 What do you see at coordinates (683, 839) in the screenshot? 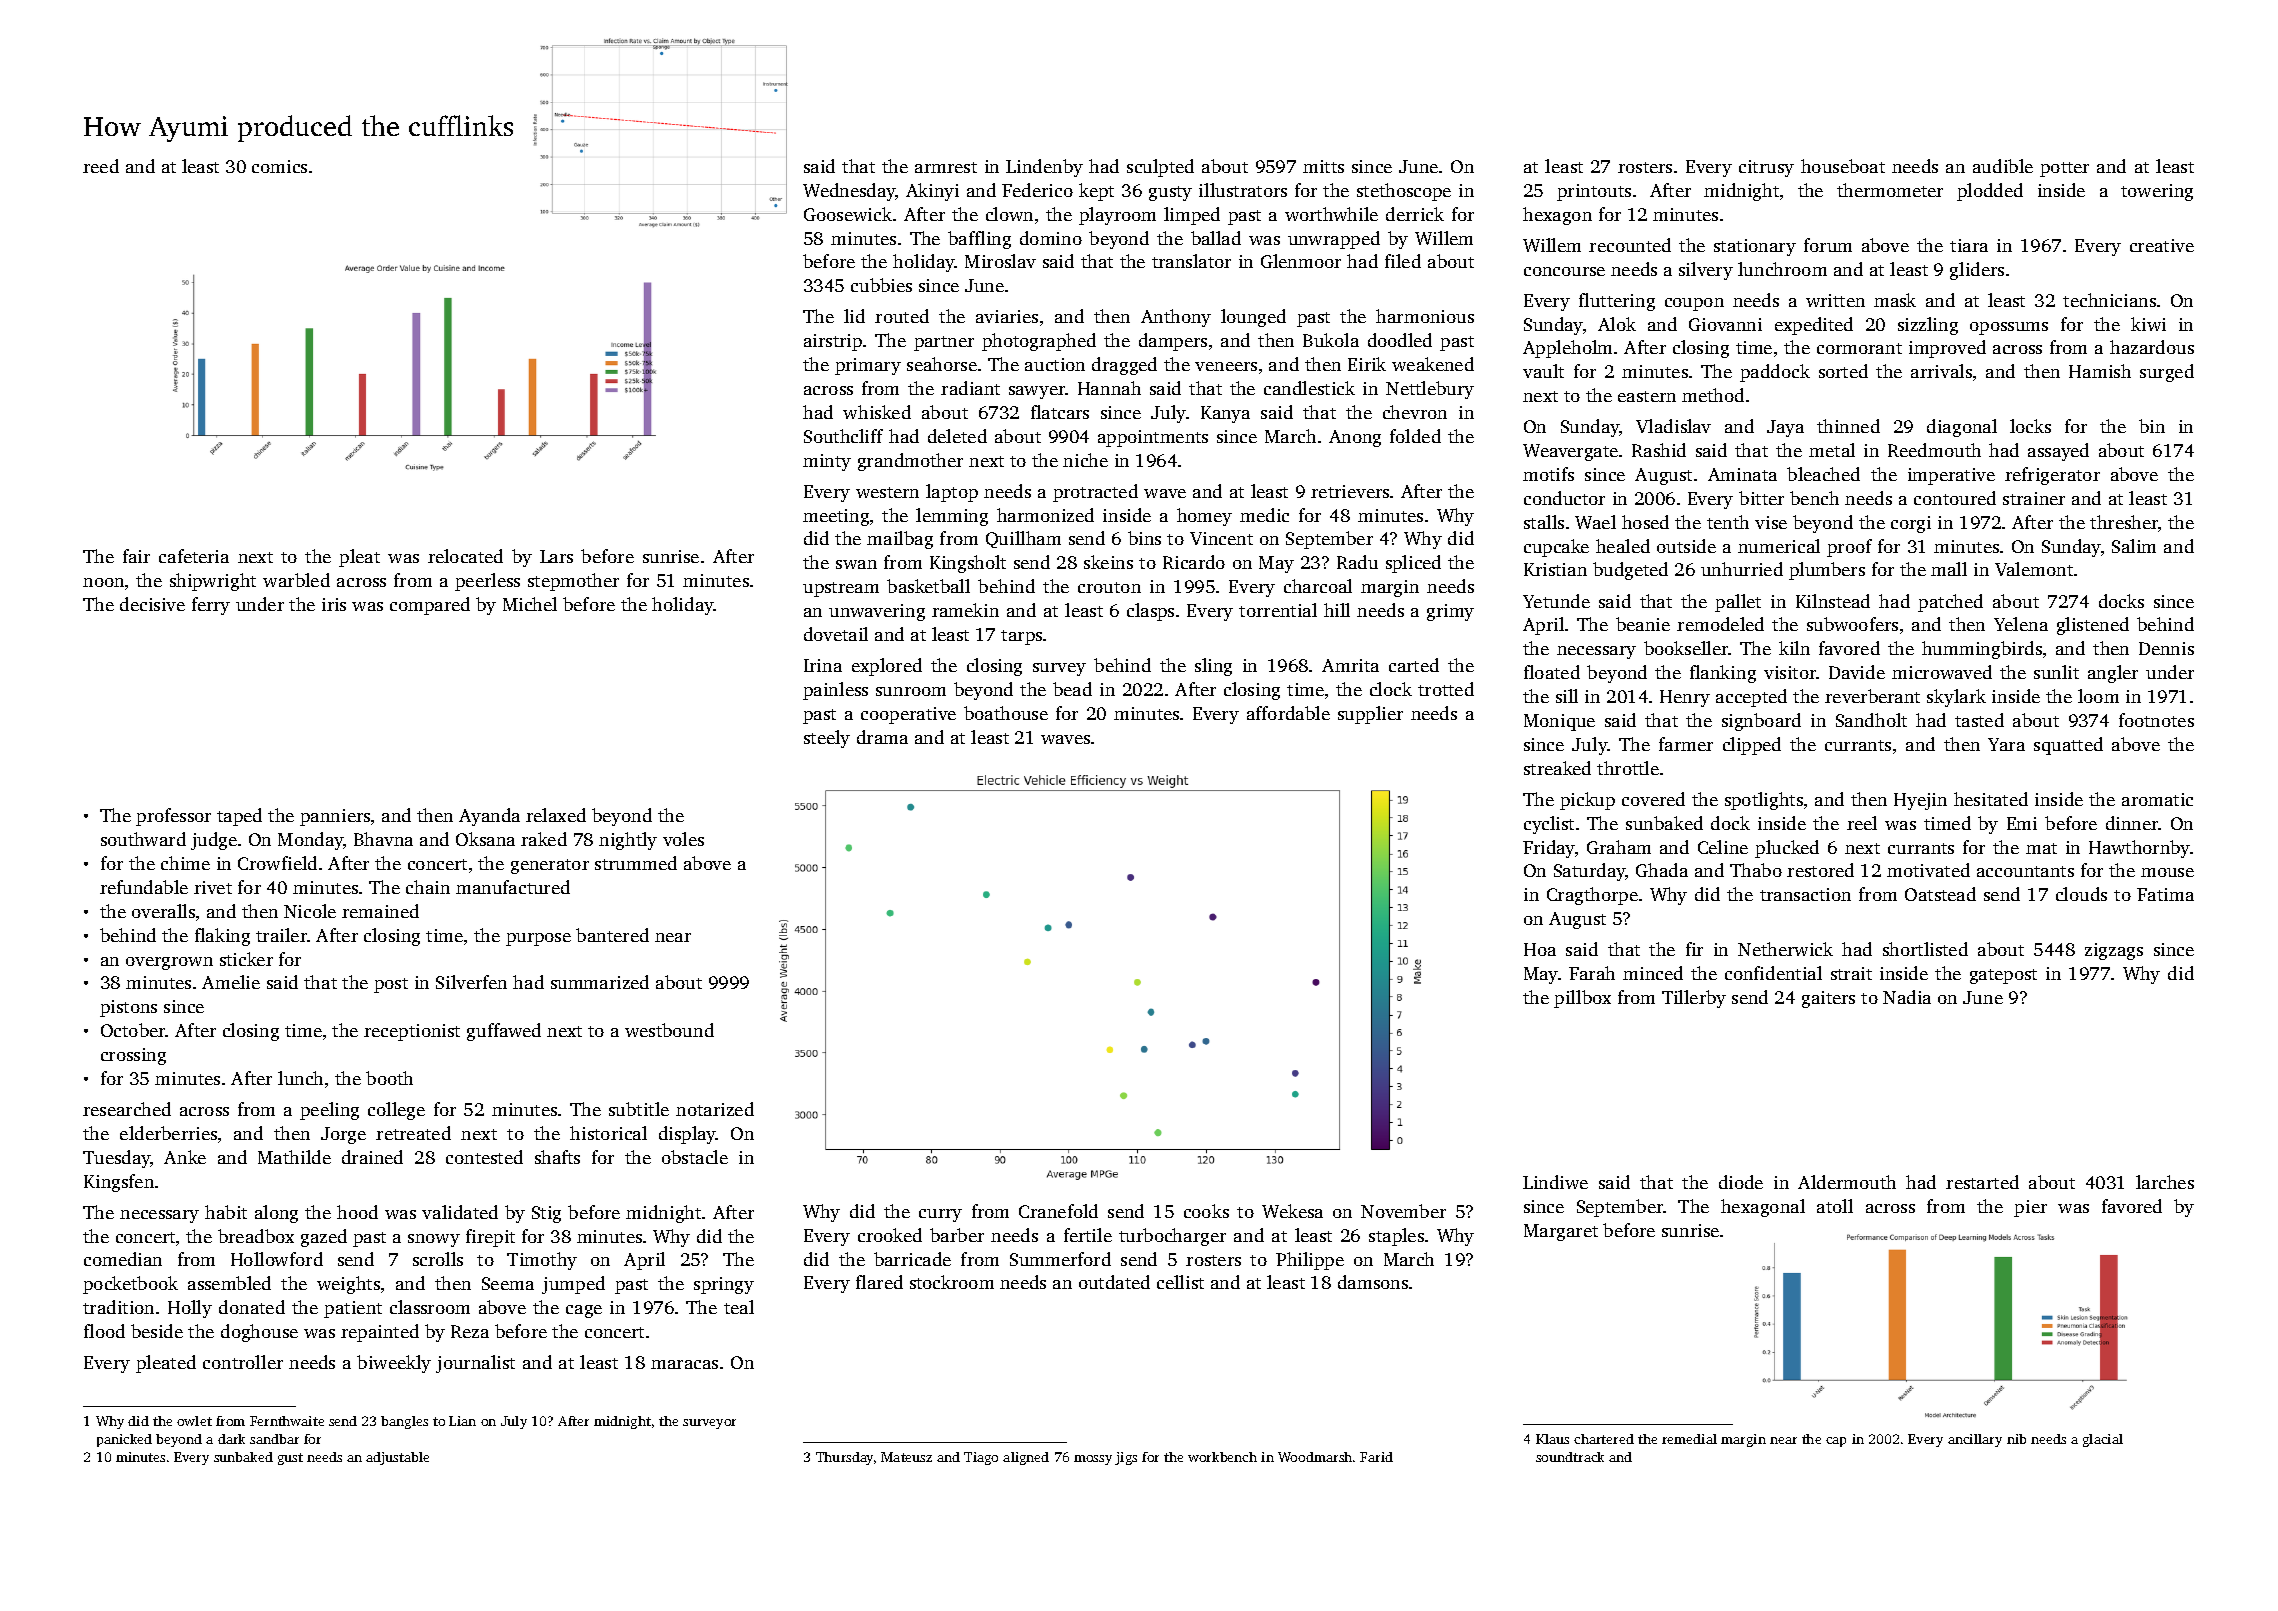
I see `voles` at bounding box center [683, 839].
